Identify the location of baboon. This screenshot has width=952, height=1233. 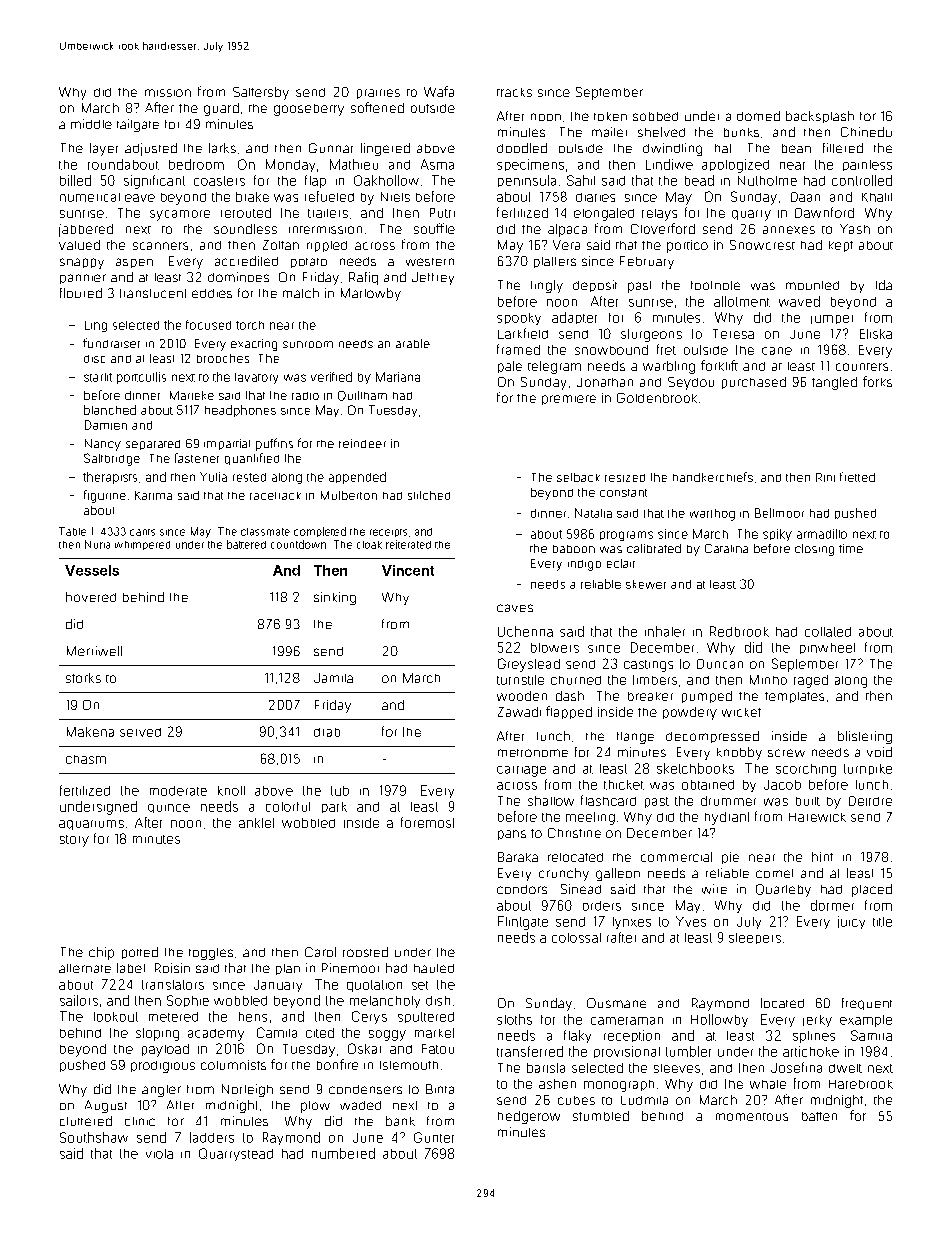
(574, 549).
